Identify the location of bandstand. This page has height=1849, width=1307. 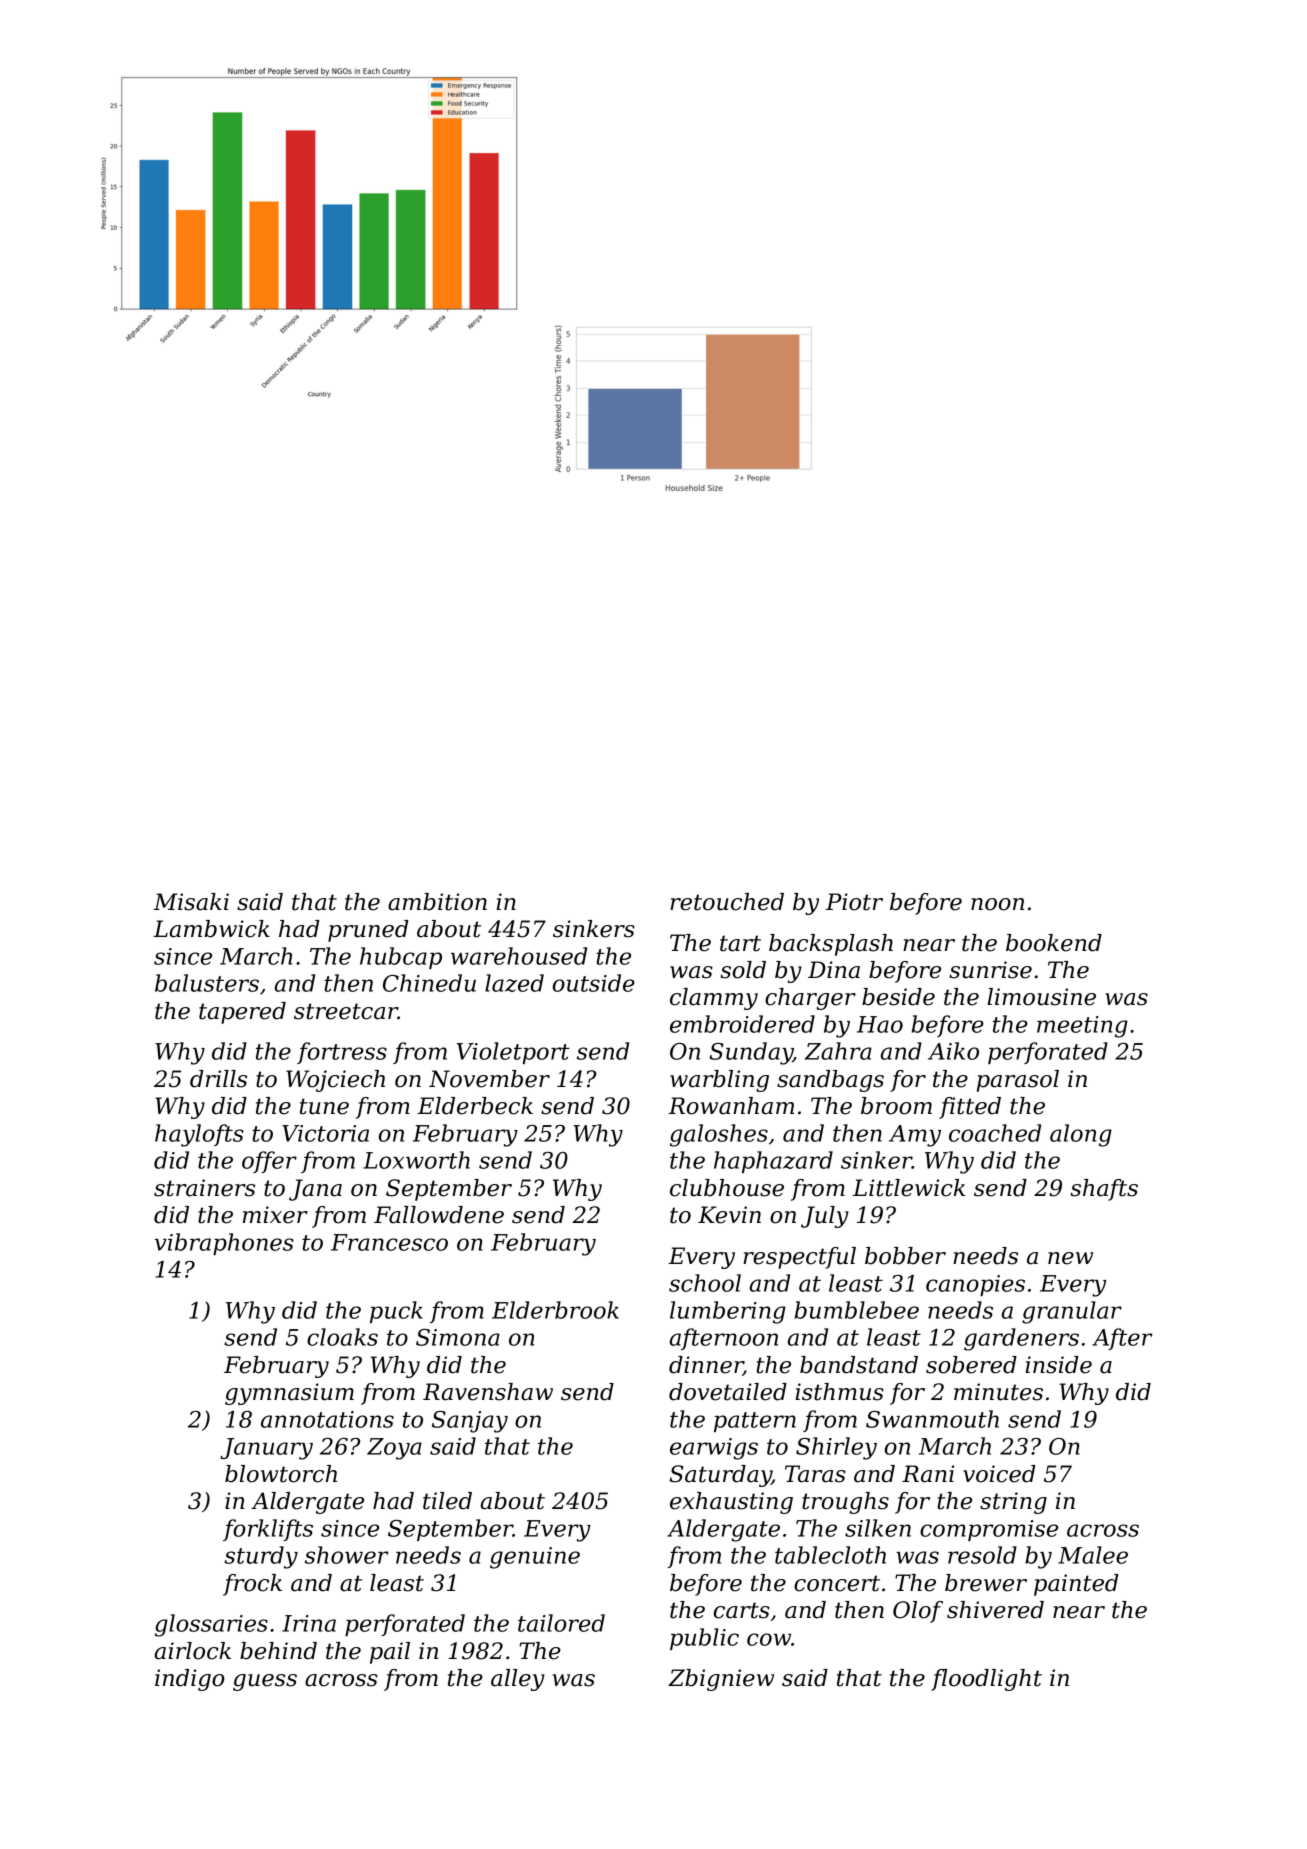
(859, 1365).
